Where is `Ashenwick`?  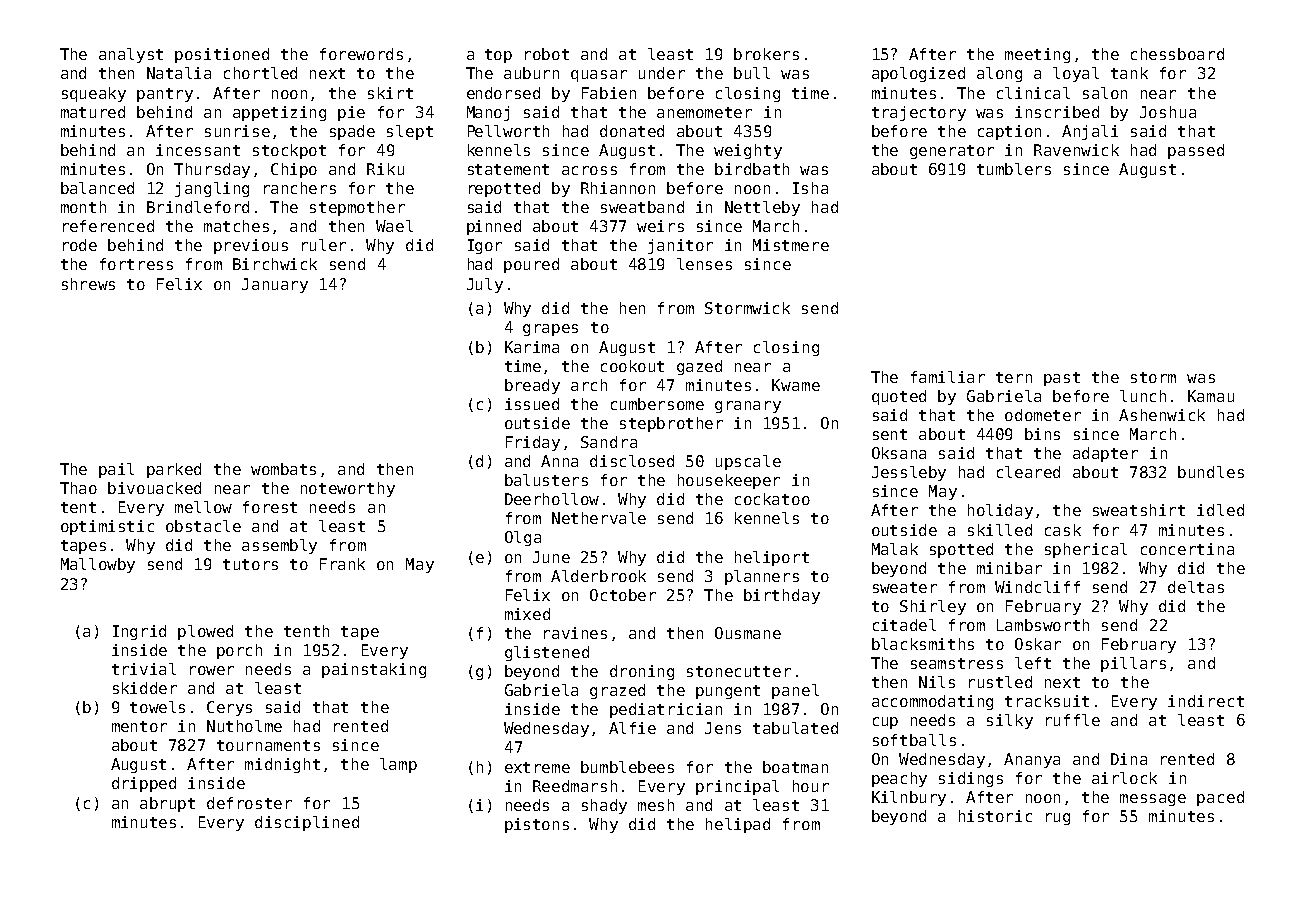
Ashenwick is located at coordinates (1162, 415).
